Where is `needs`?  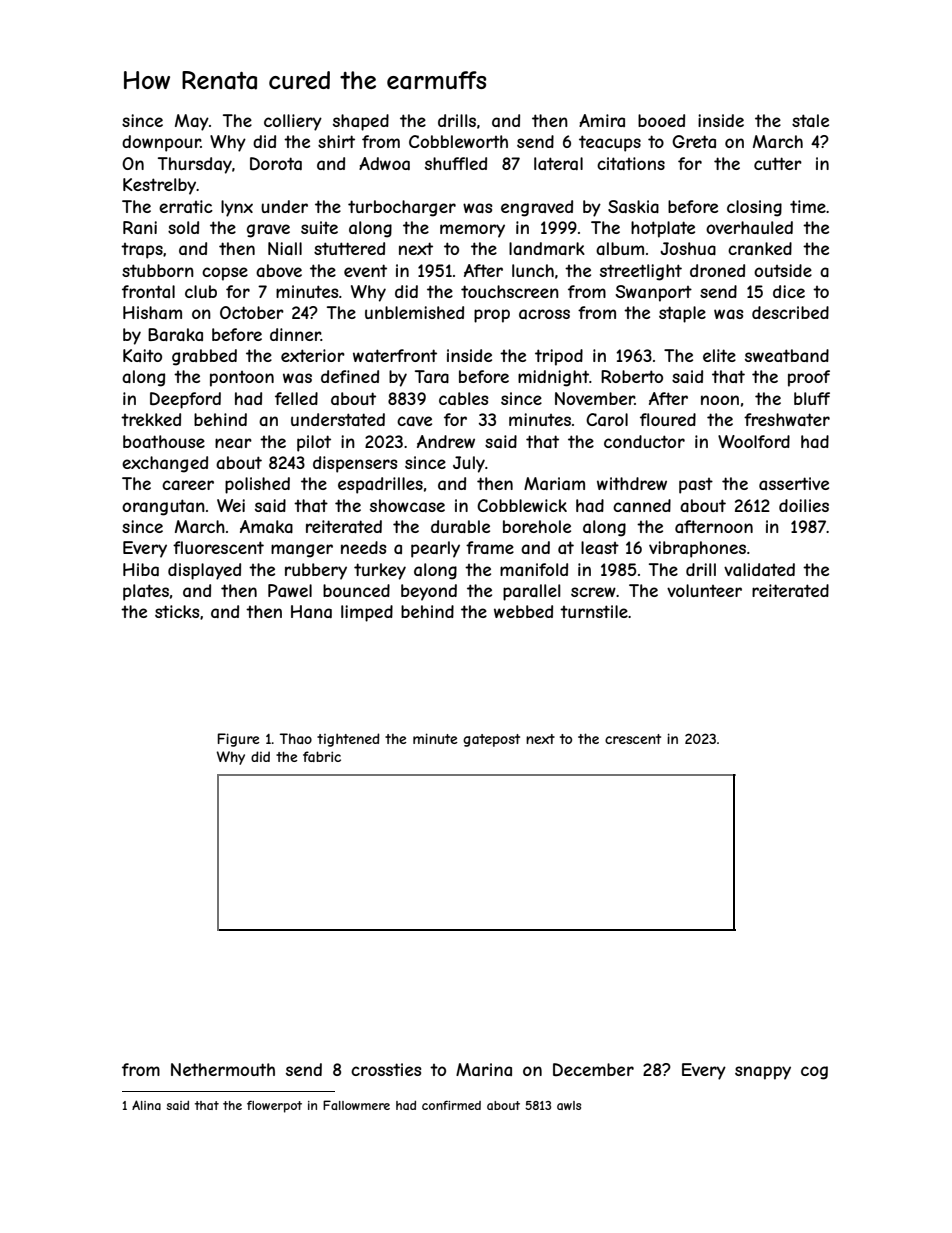
needs is located at coordinates (363, 547).
